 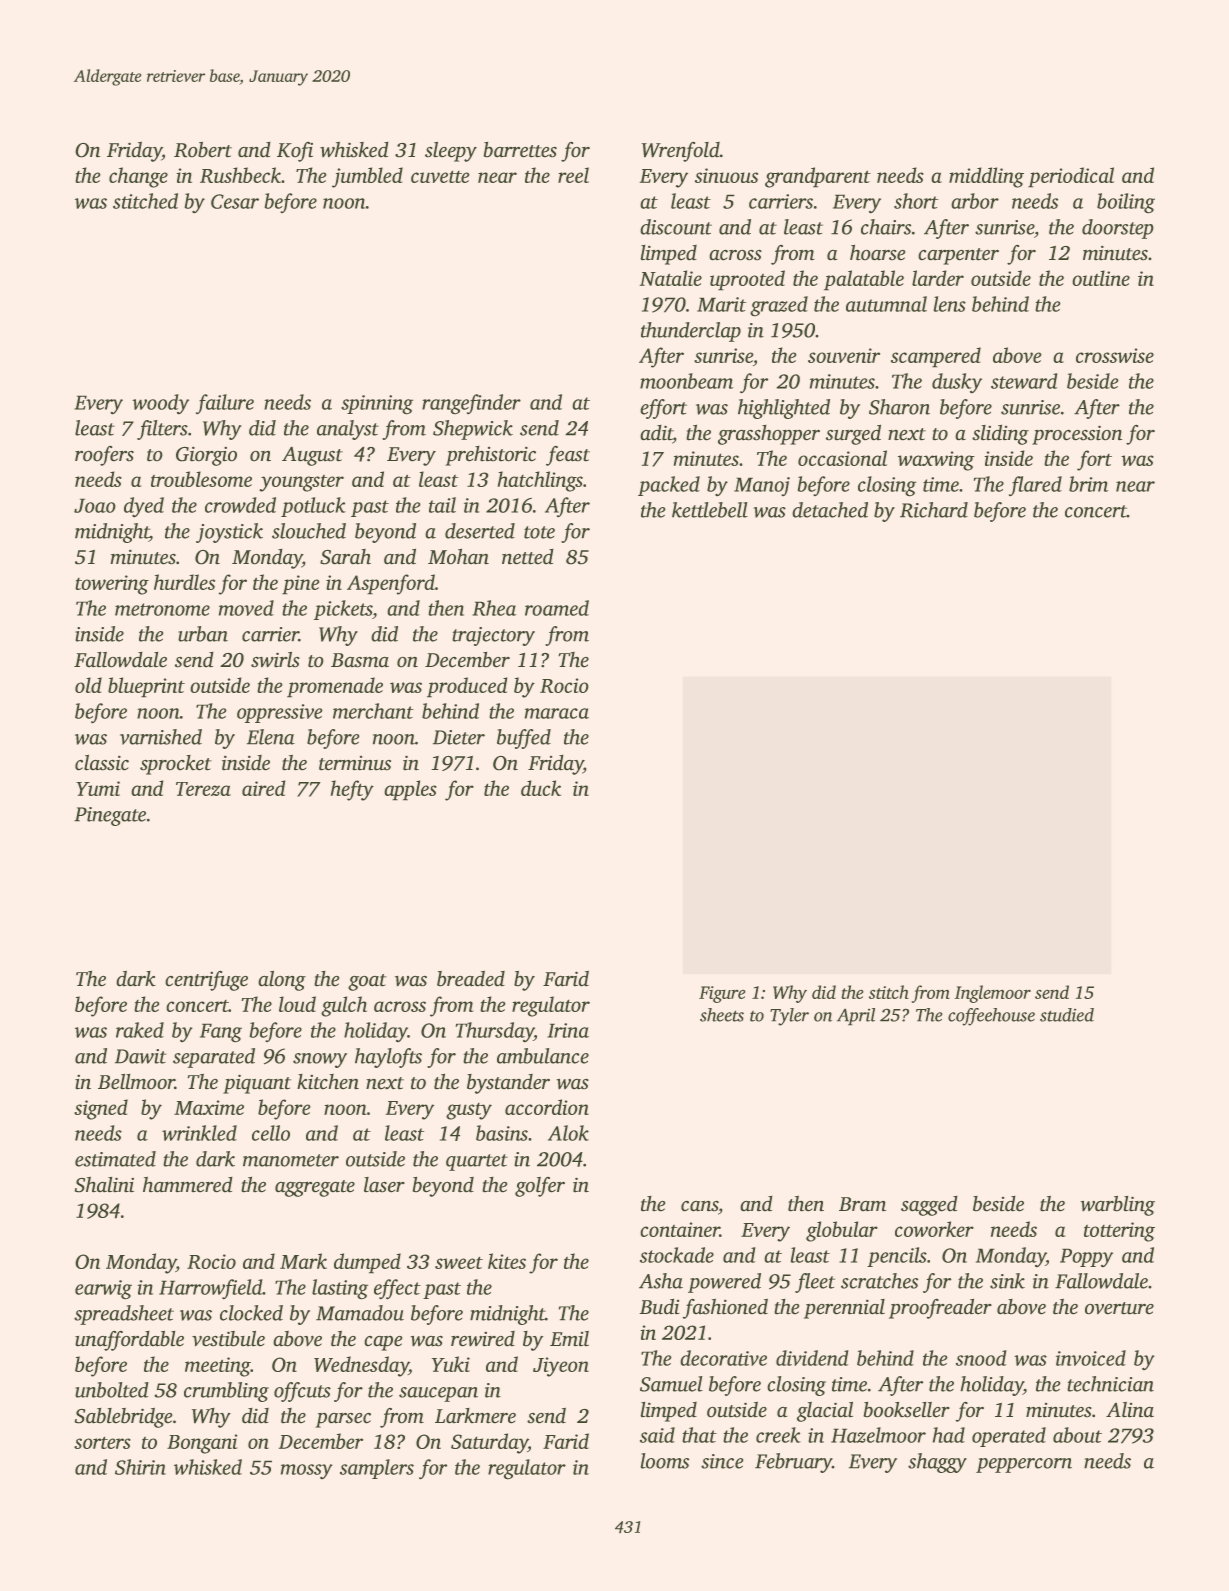 I want to click on failure, so click(x=225, y=404).
